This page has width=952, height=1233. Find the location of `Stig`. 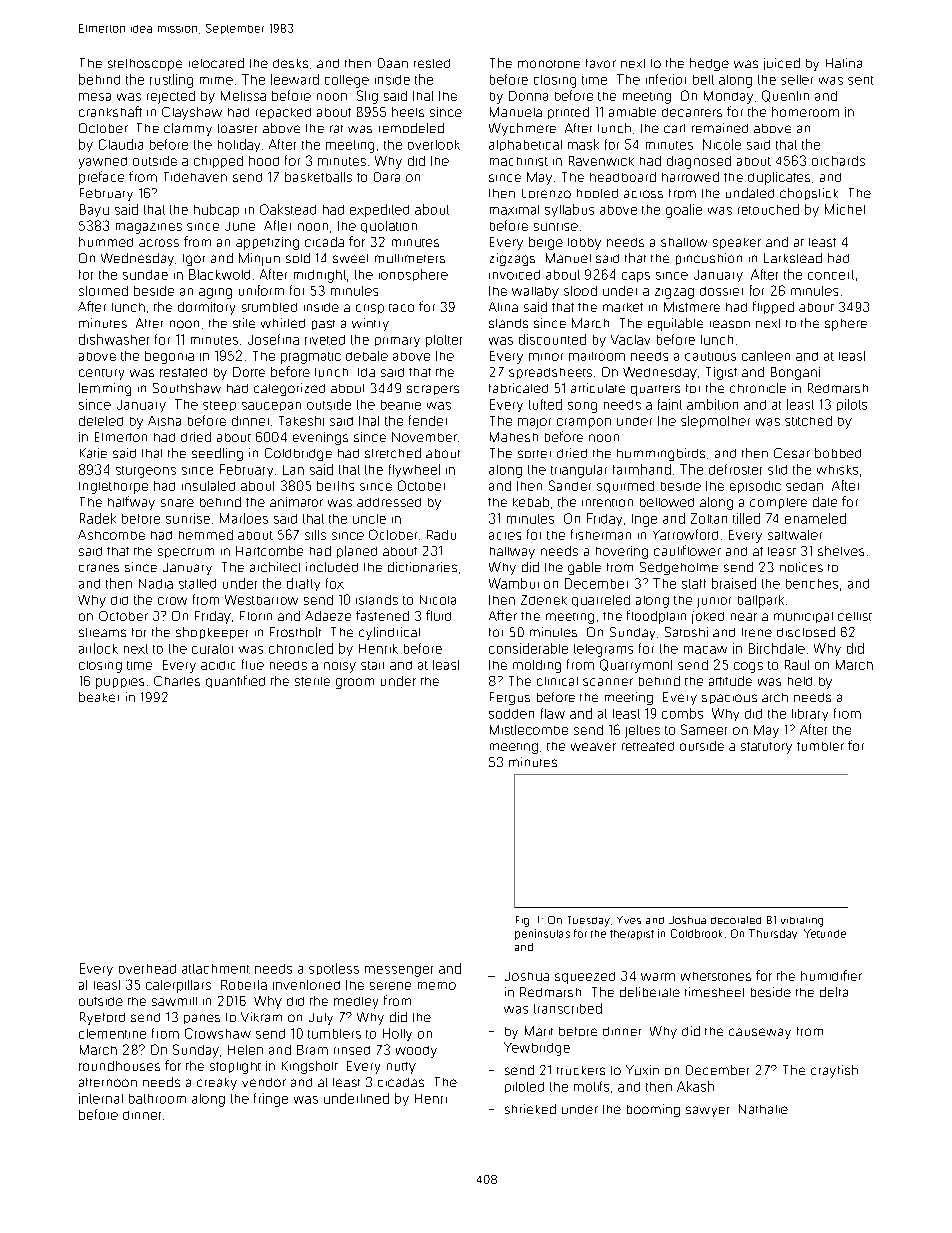

Stig is located at coordinates (367, 97).
